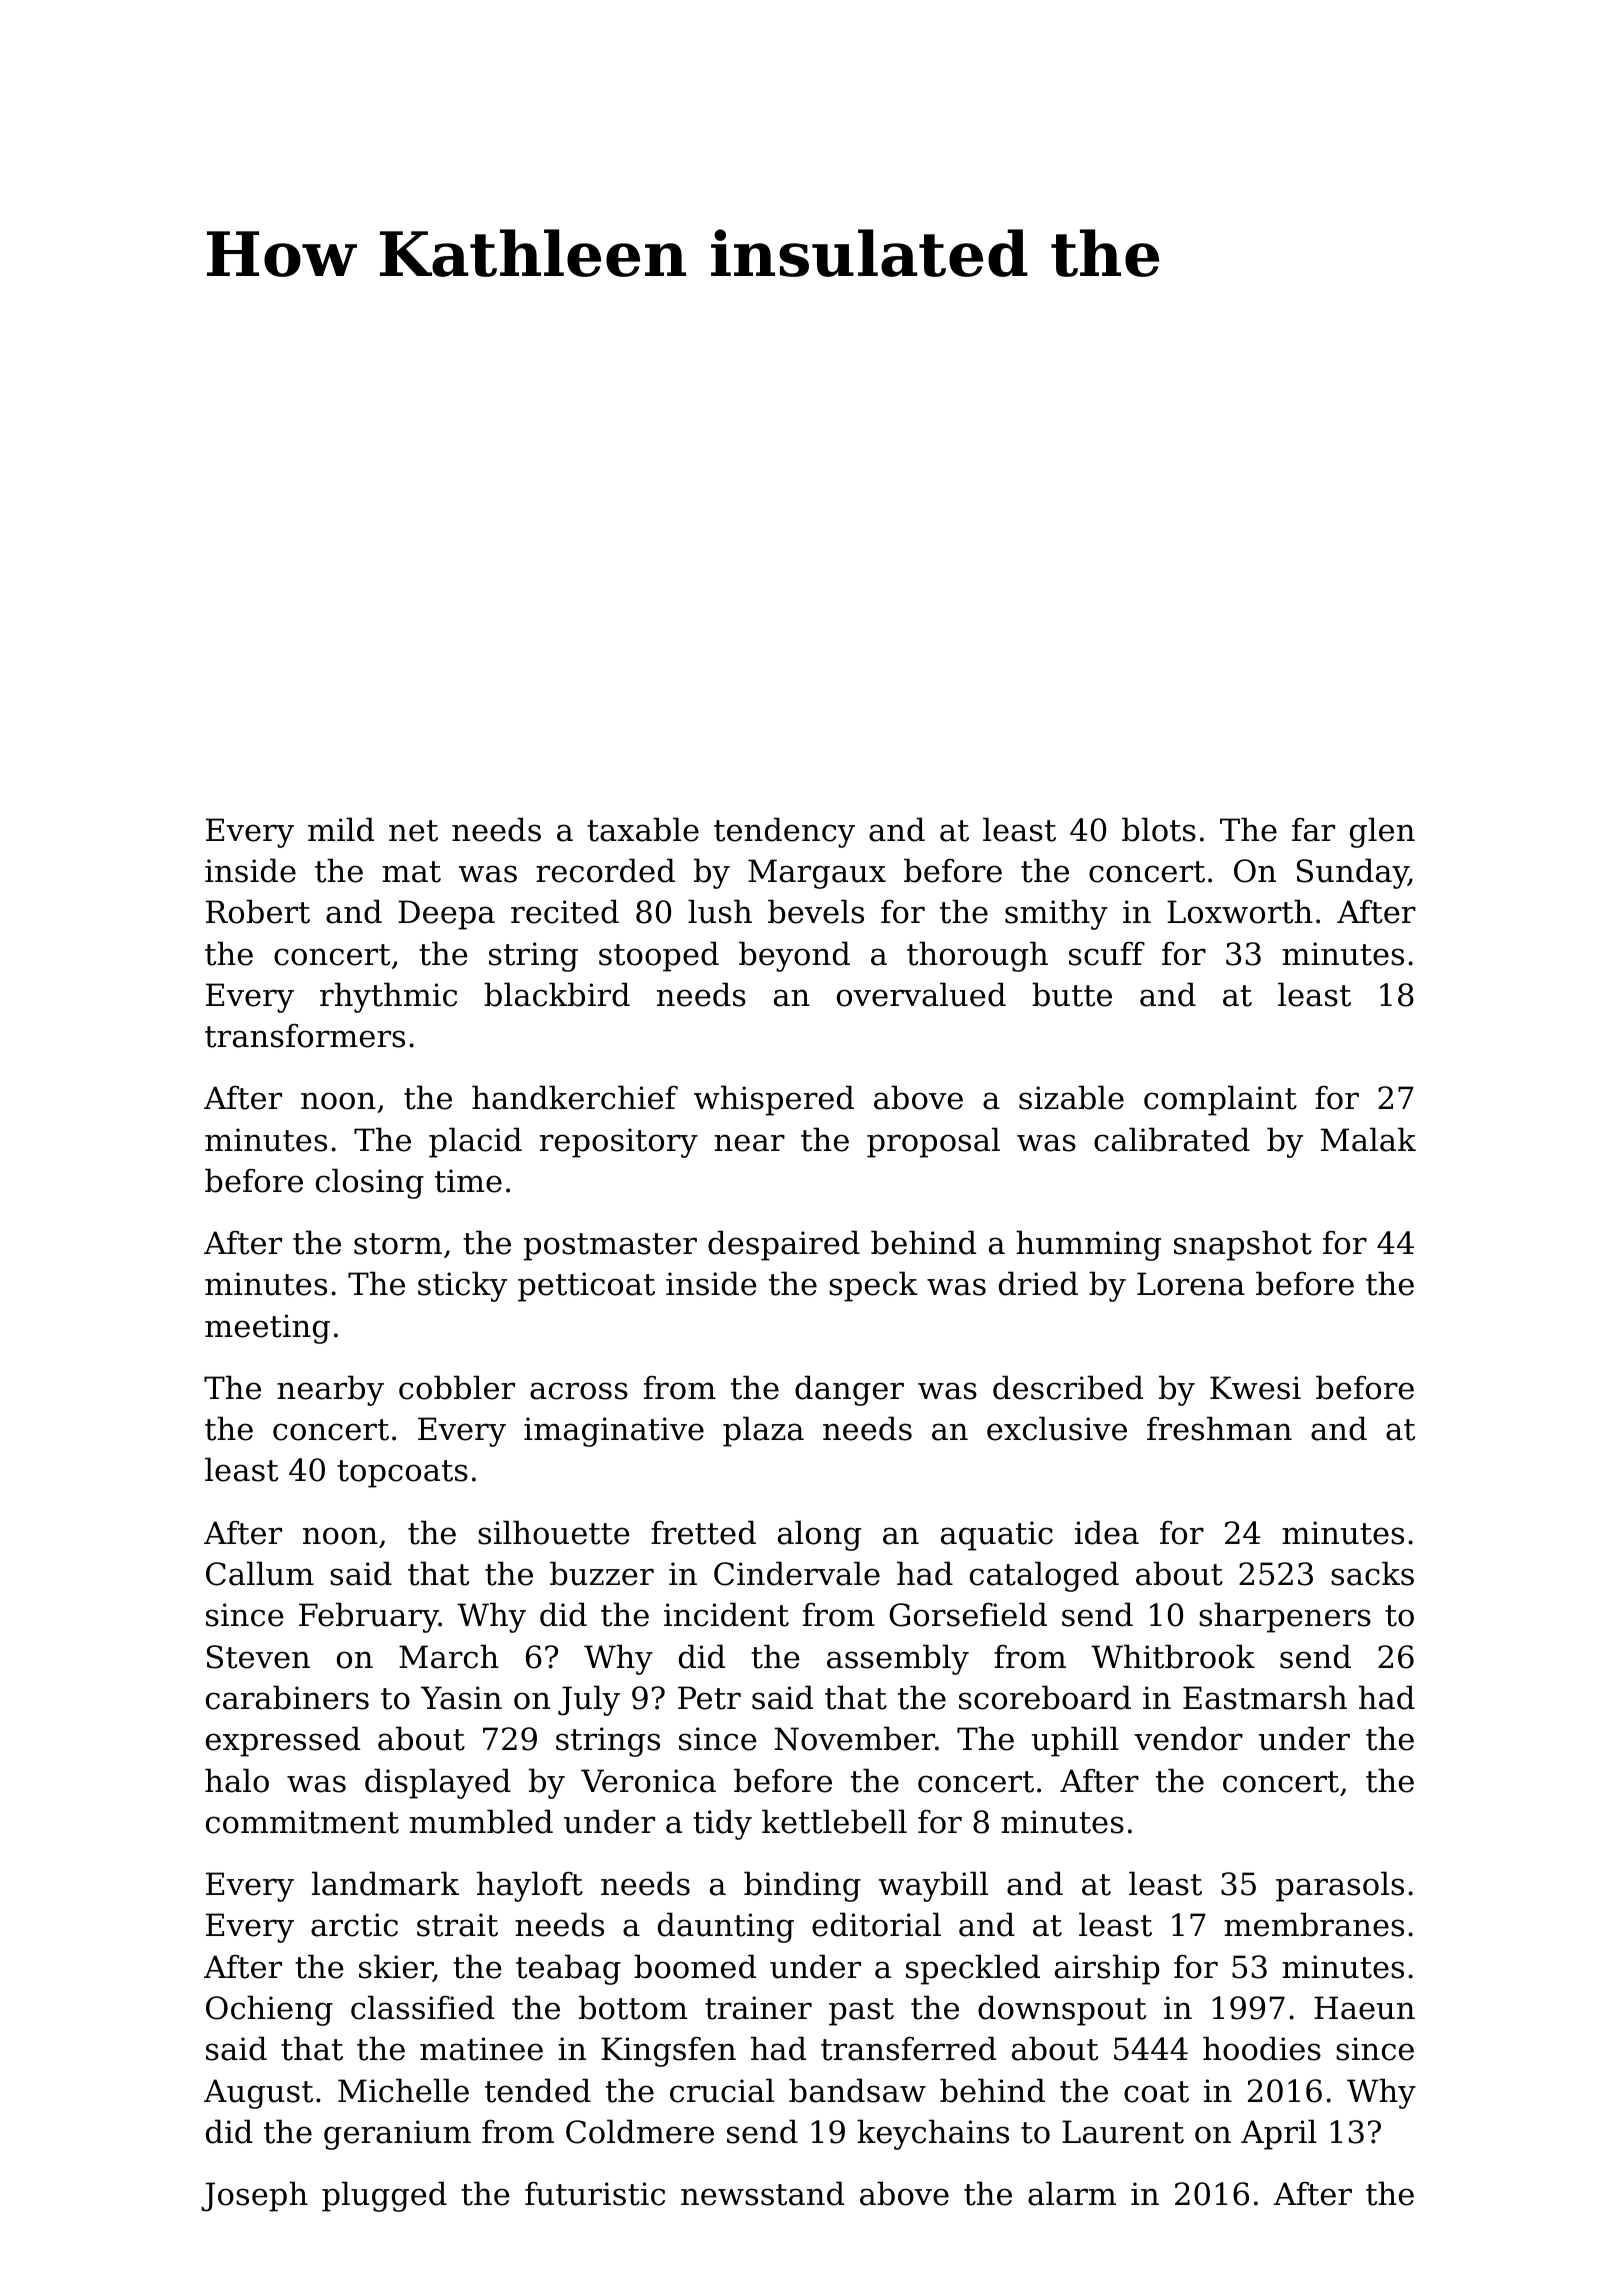 The width and height of the screenshot is (1620, 2292). What do you see at coordinates (762, 2193) in the screenshot?
I see `newsstand` at bounding box center [762, 2193].
